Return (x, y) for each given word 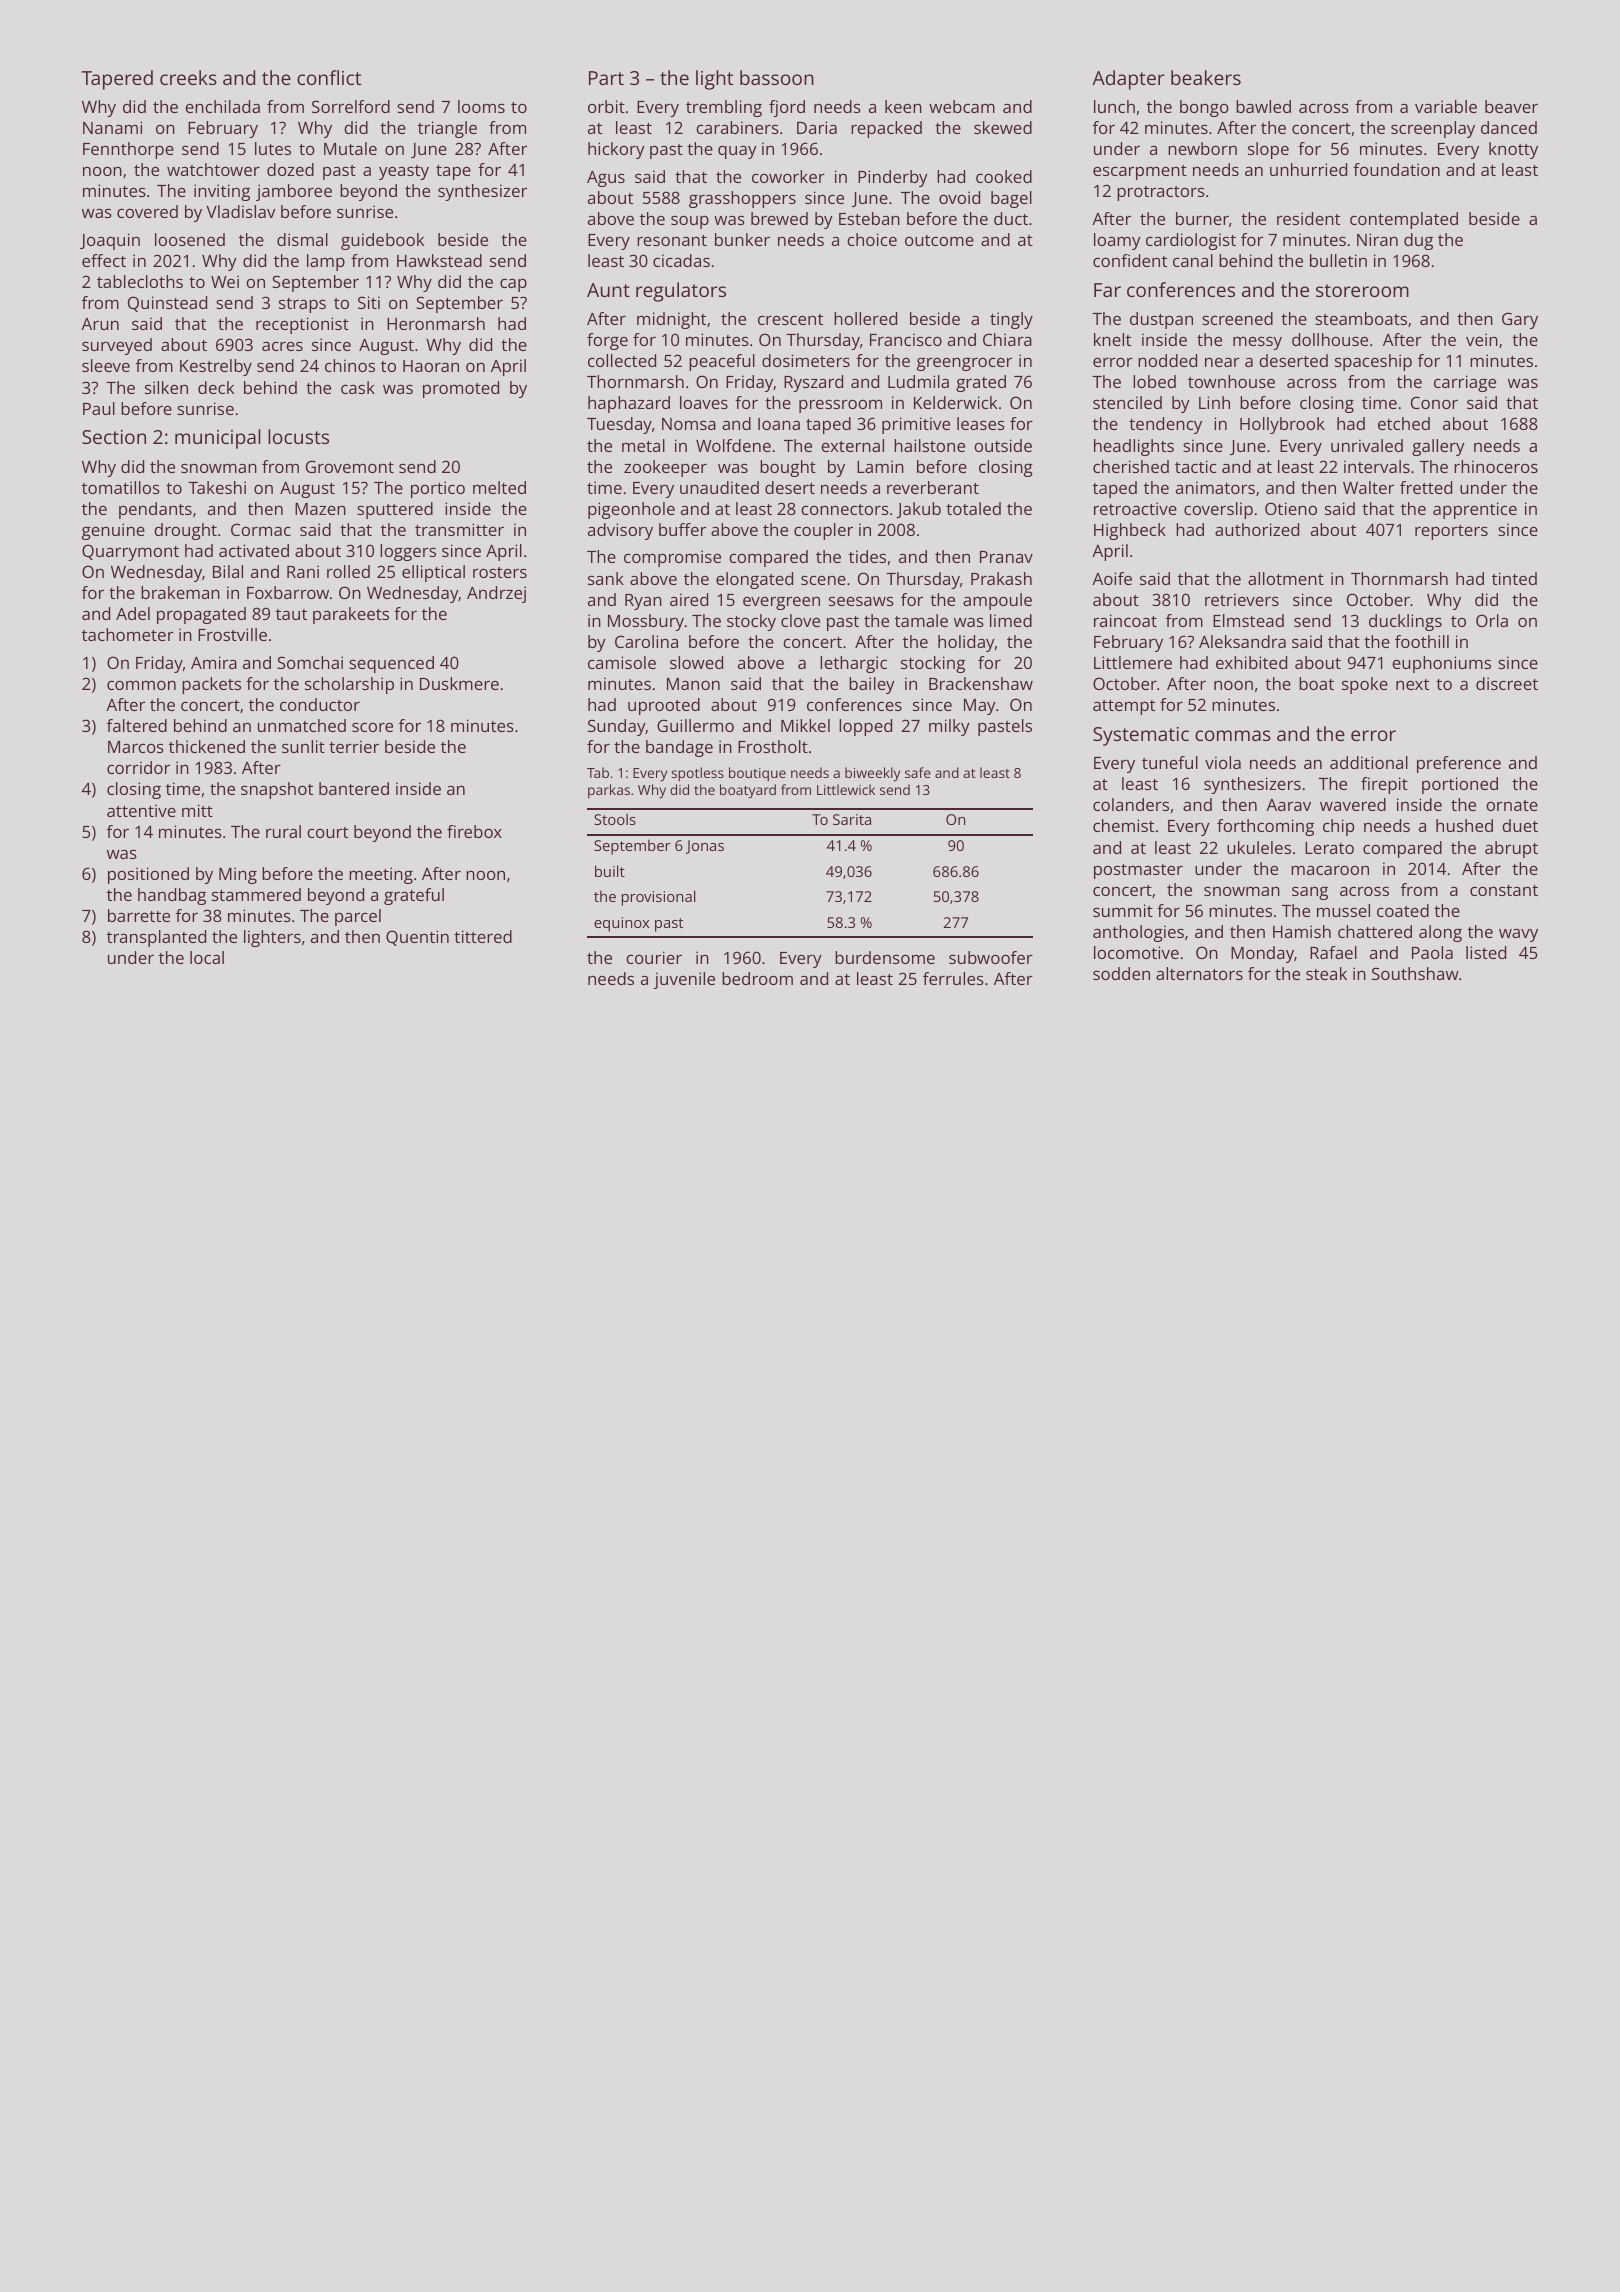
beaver (1511, 106)
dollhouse (1330, 339)
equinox (621, 924)
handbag (172, 896)
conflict (329, 77)
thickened (207, 746)
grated (981, 383)
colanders (1131, 804)
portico (438, 489)
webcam (962, 106)
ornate (1512, 805)
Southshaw (1415, 973)
